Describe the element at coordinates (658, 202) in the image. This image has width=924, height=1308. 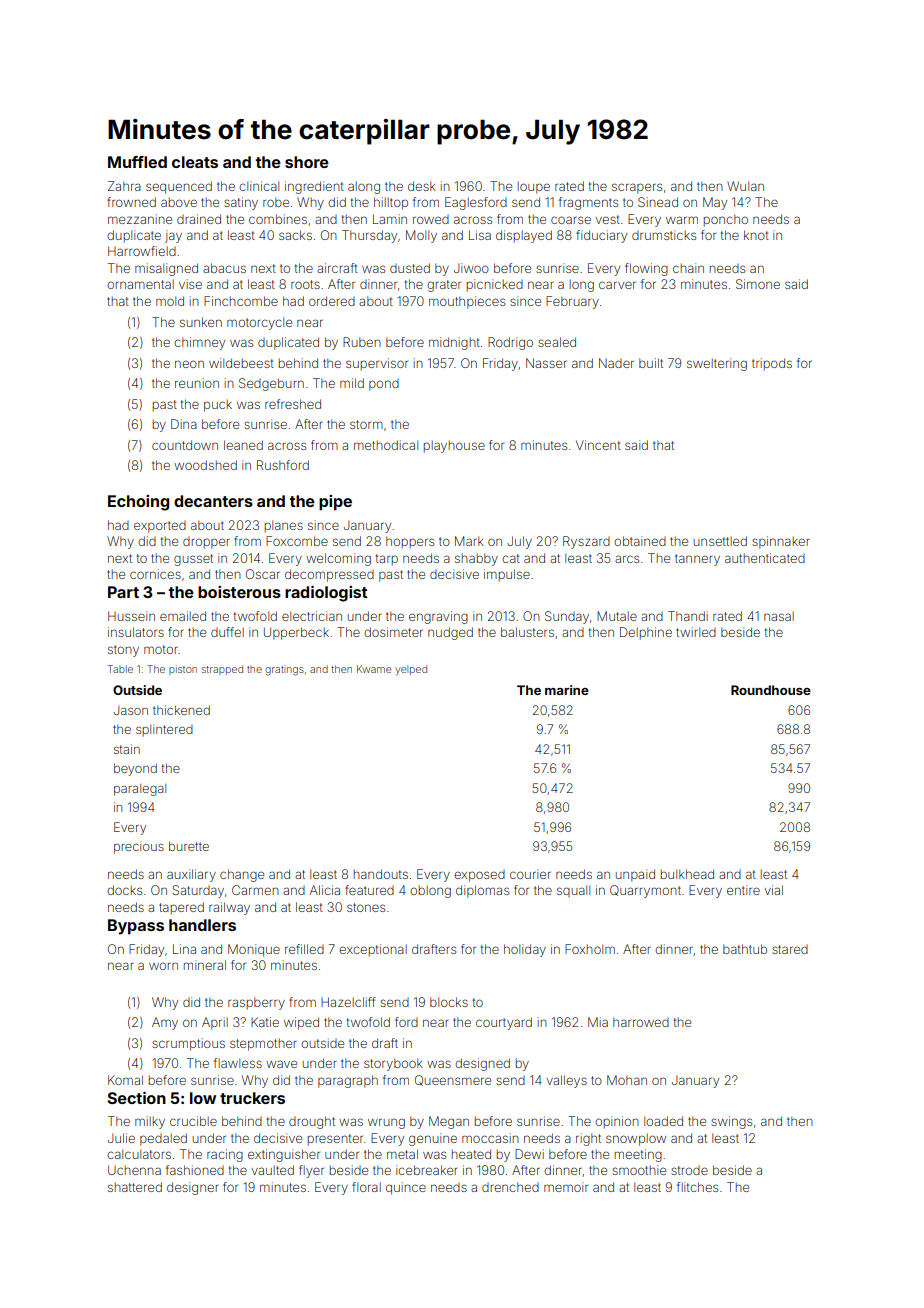
I see `Sinead` at that location.
